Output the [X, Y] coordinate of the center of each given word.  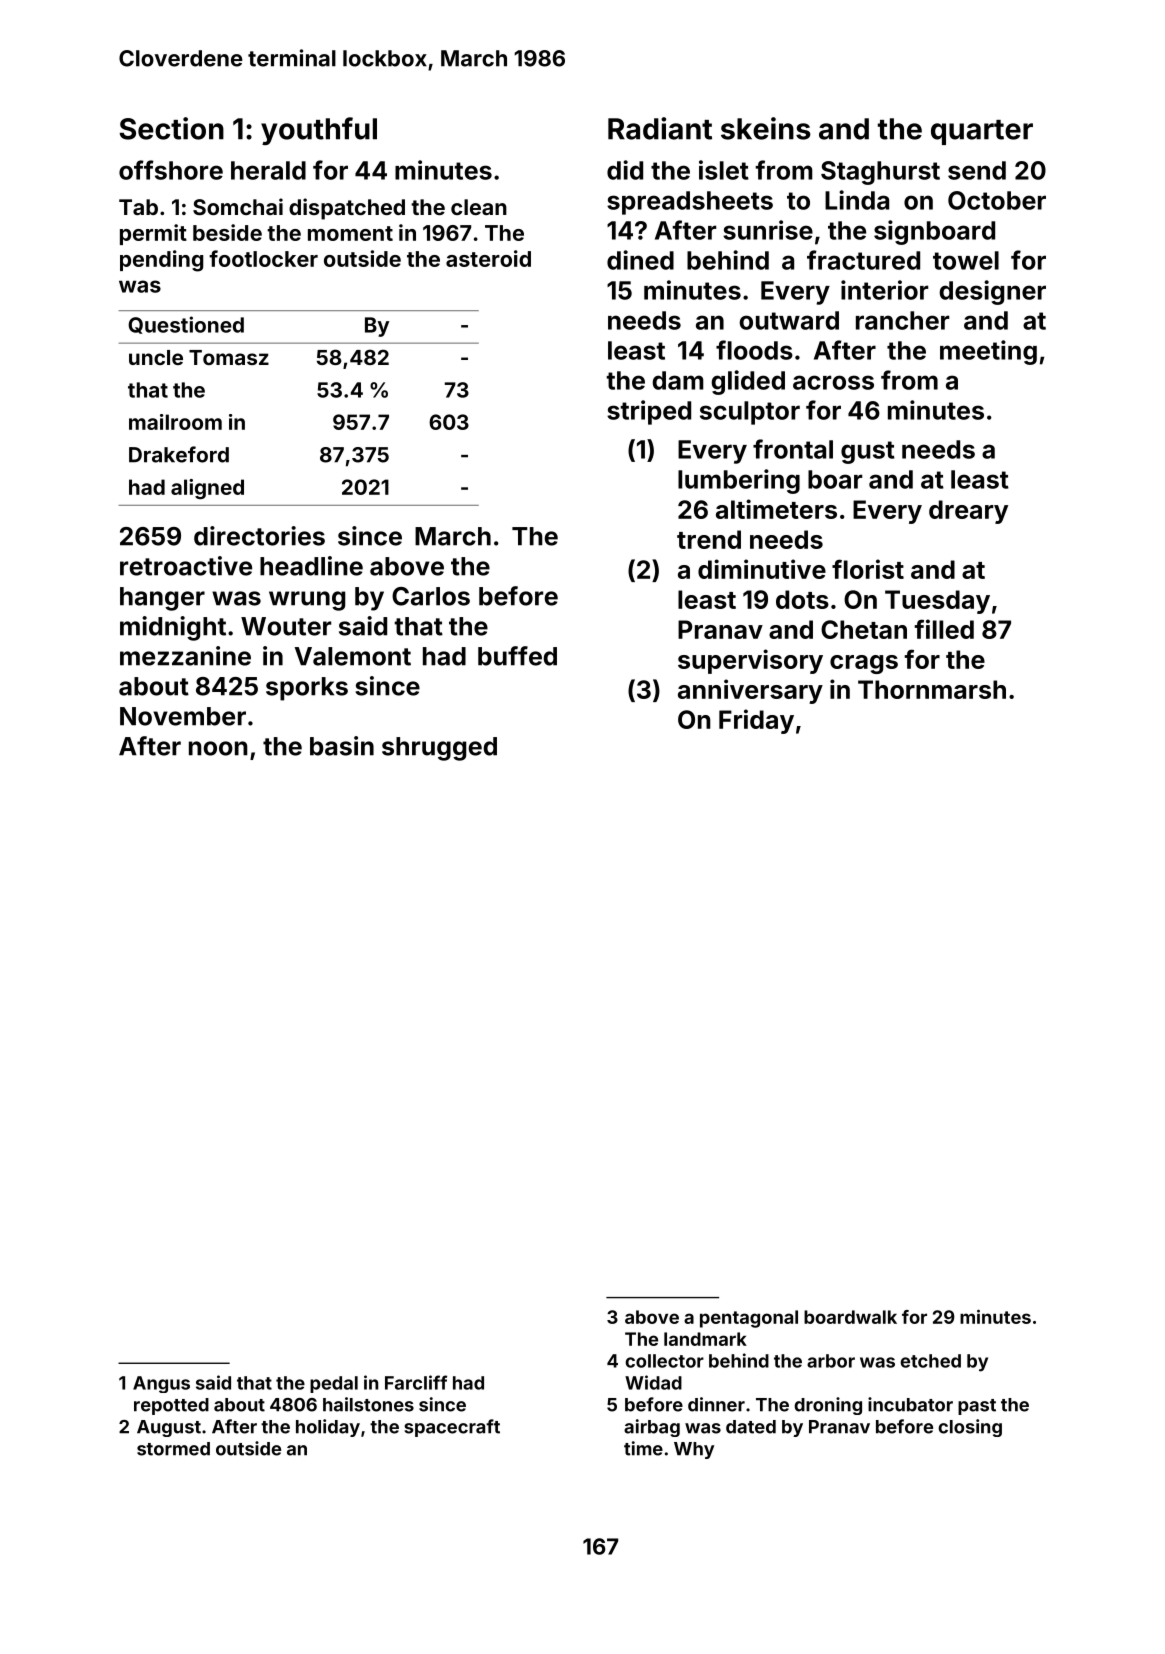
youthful [319, 131]
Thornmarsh [932, 689]
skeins [766, 128]
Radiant [660, 128]
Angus [161, 1384]
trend [709, 539]
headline [311, 566]
